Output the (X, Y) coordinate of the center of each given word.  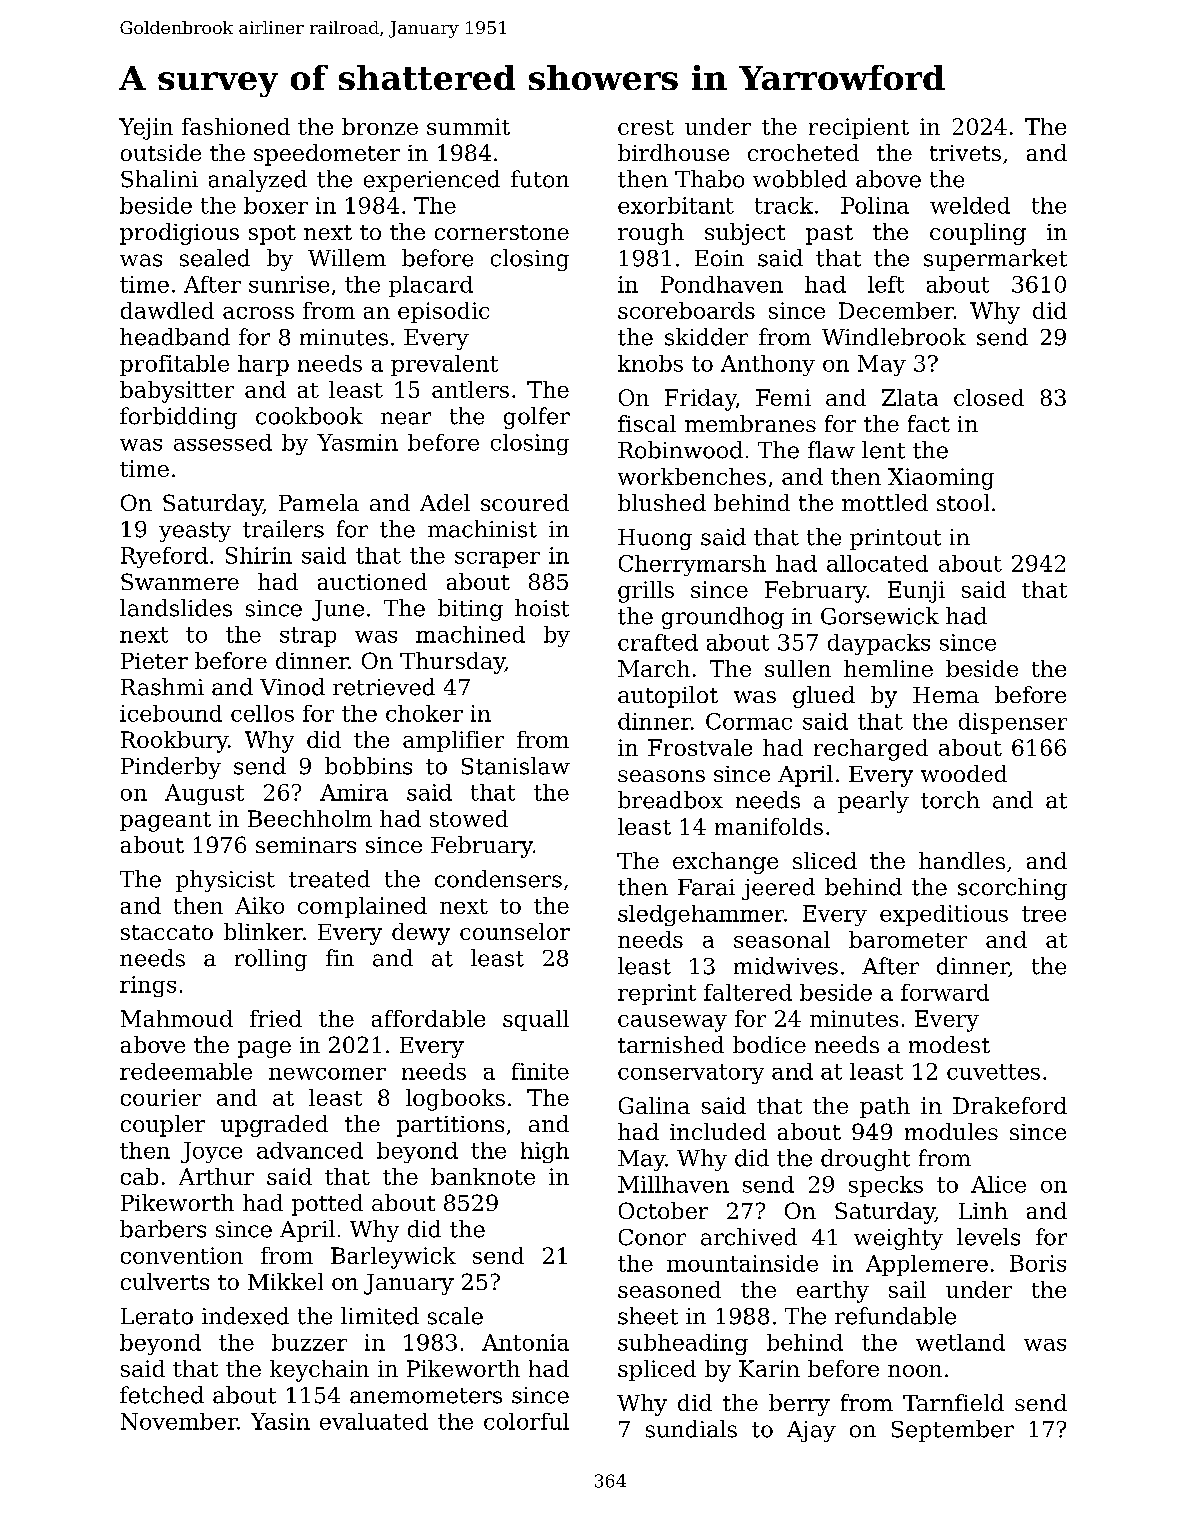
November (179, 1421)
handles (962, 860)
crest (646, 127)
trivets (965, 153)
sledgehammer (701, 915)
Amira (354, 792)
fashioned (236, 126)
